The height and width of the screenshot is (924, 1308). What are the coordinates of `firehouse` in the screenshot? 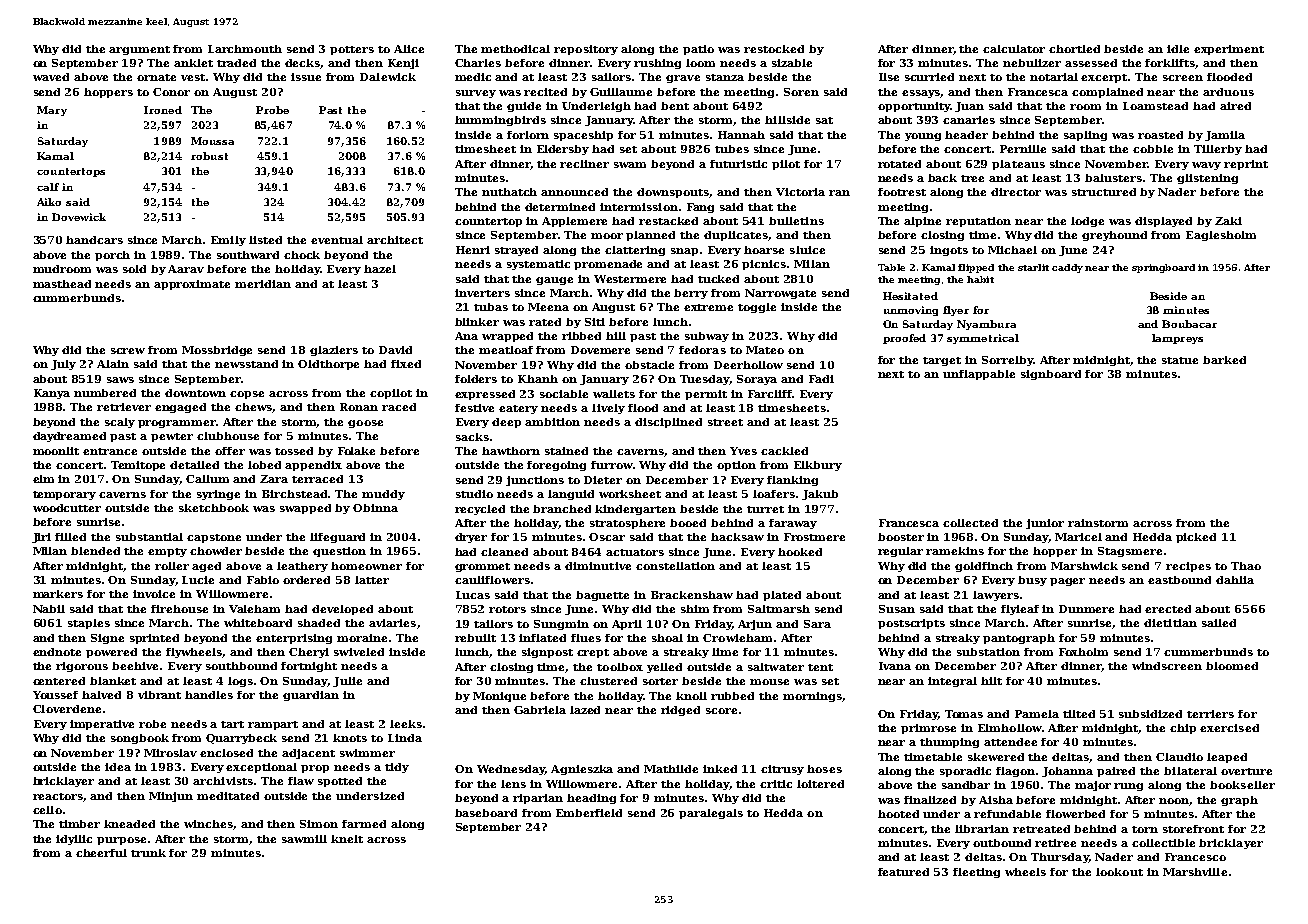 It's located at (179, 609).
